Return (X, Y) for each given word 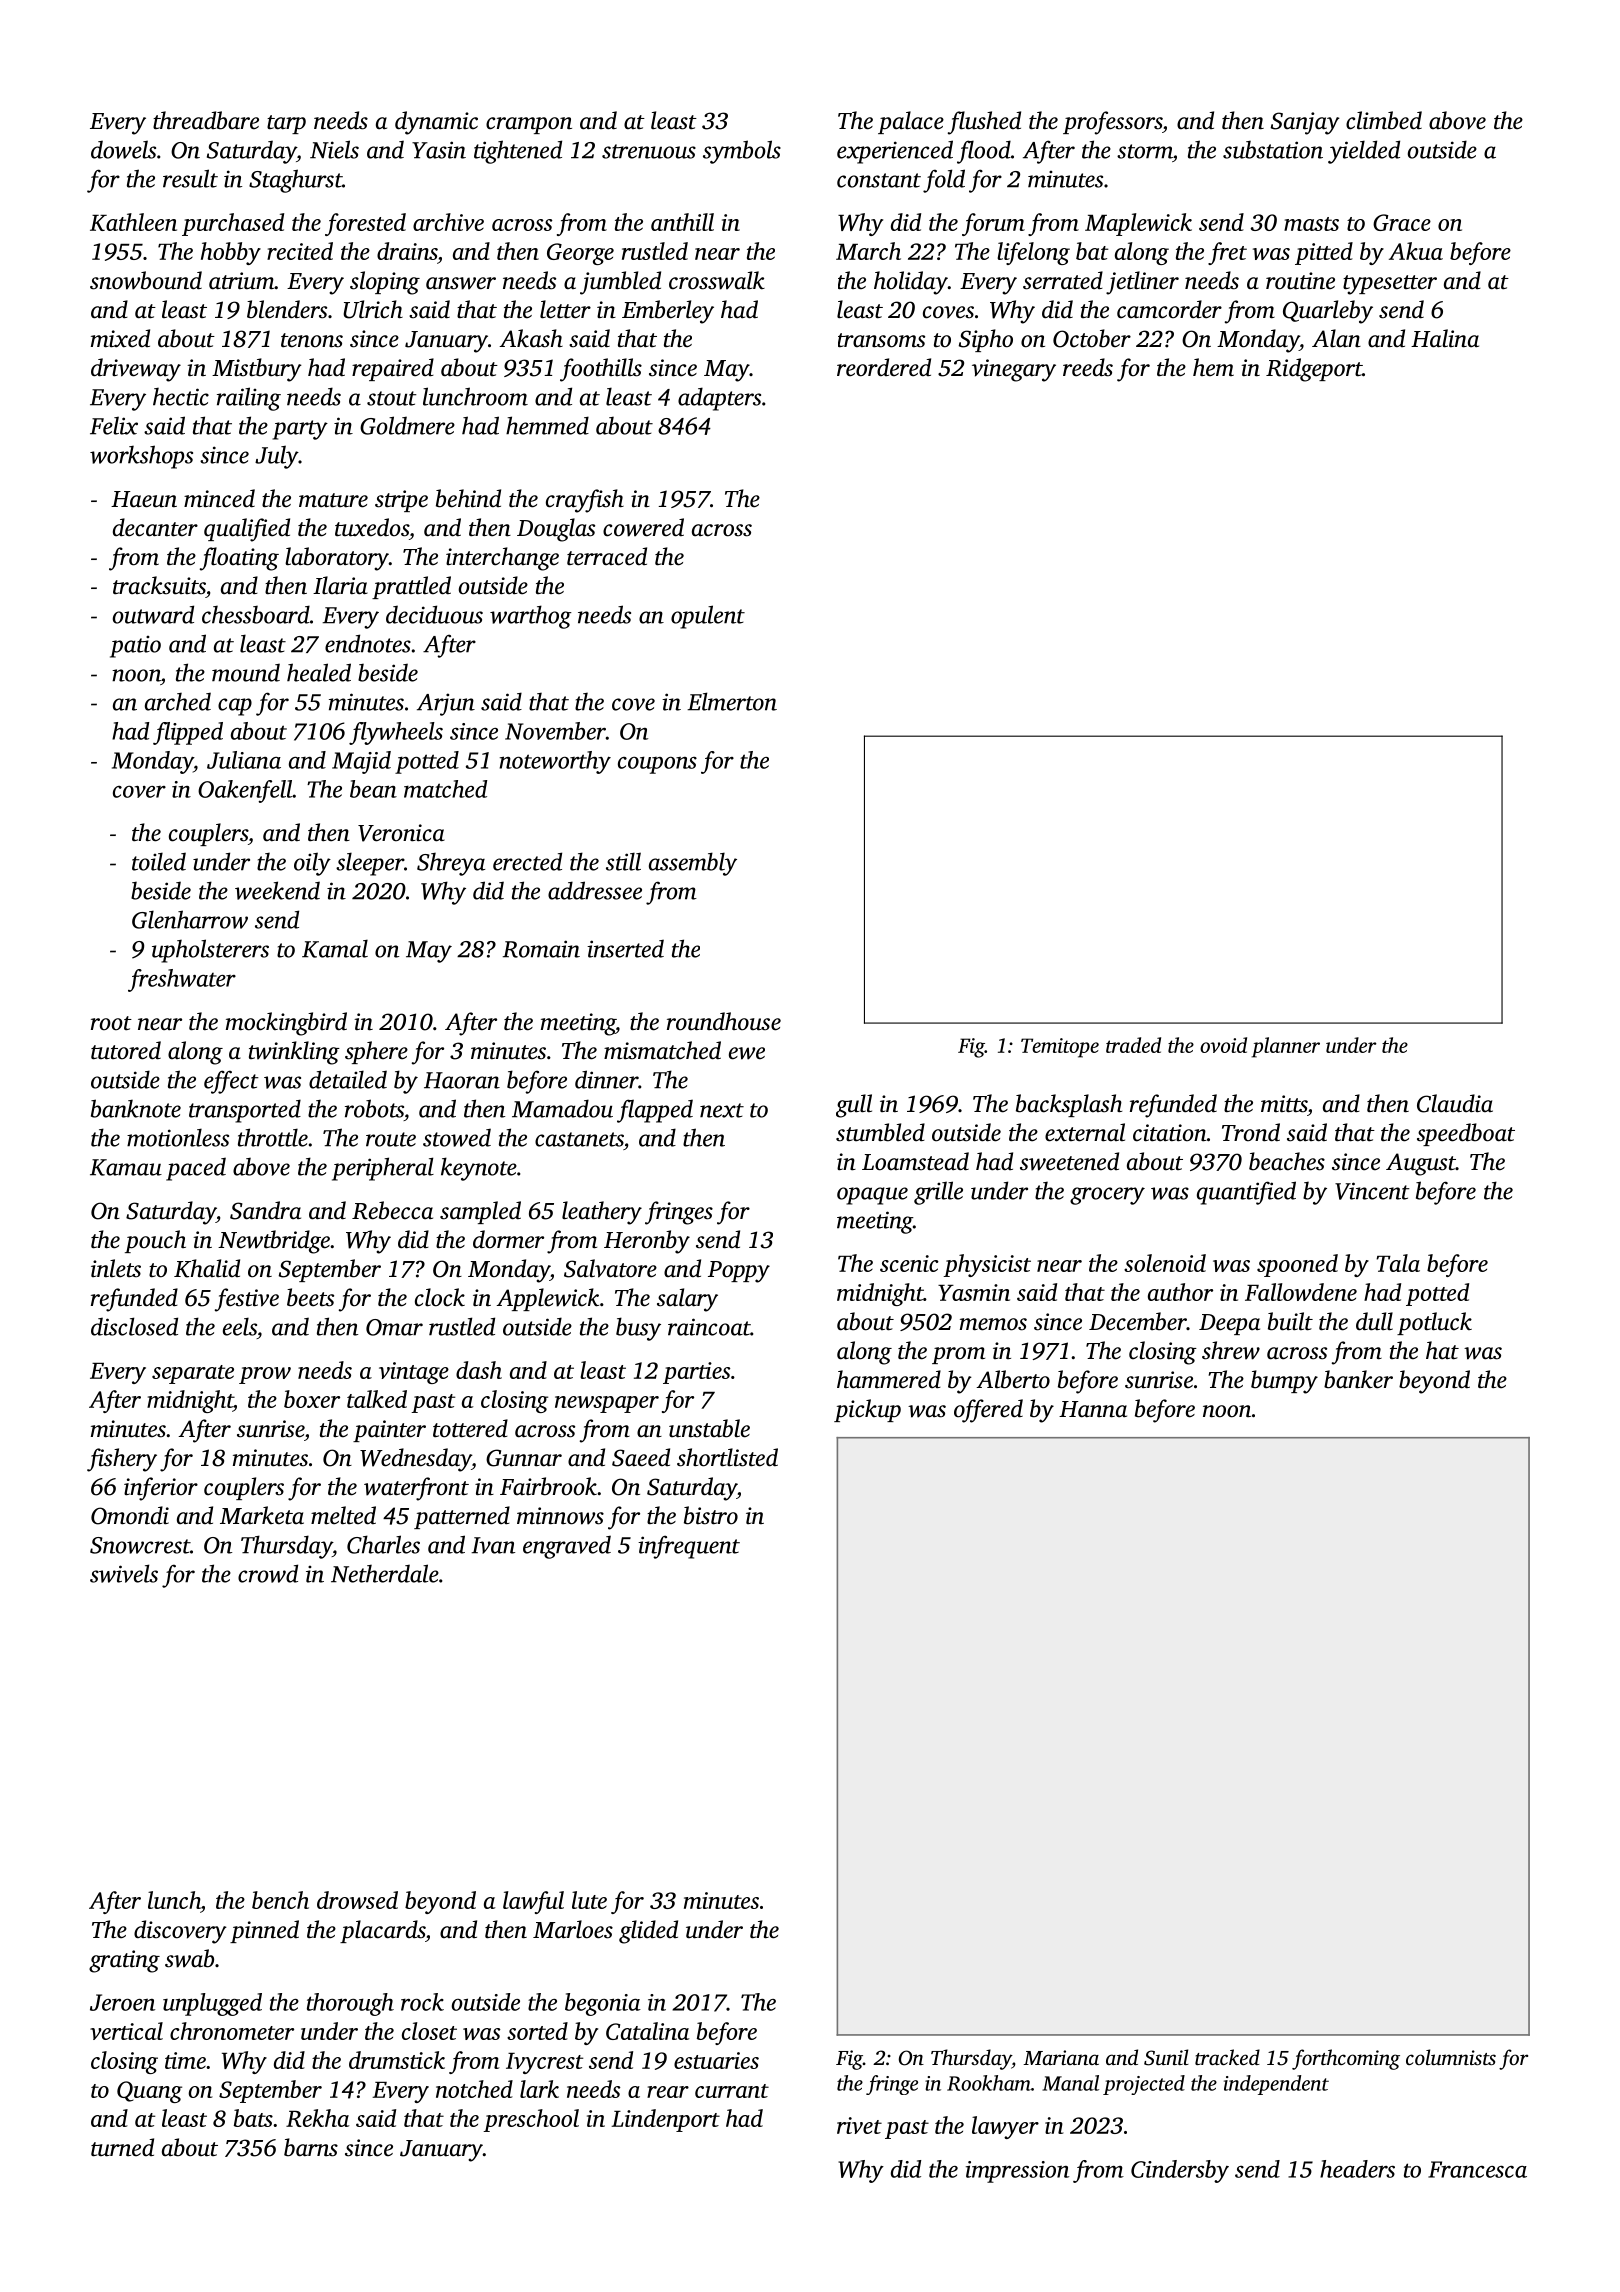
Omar (394, 1327)
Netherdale (385, 1573)
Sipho (986, 340)
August (1421, 1164)
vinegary (1014, 370)
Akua (1416, 251)
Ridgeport (1314, 370)
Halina (1445, 338)
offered (988, 1411)
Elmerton (732, 701)
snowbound (146, 280)
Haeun (144, 499)
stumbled (880, 1132)
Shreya (451, 864)
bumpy (1284, 1382)
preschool (531, 2120)
